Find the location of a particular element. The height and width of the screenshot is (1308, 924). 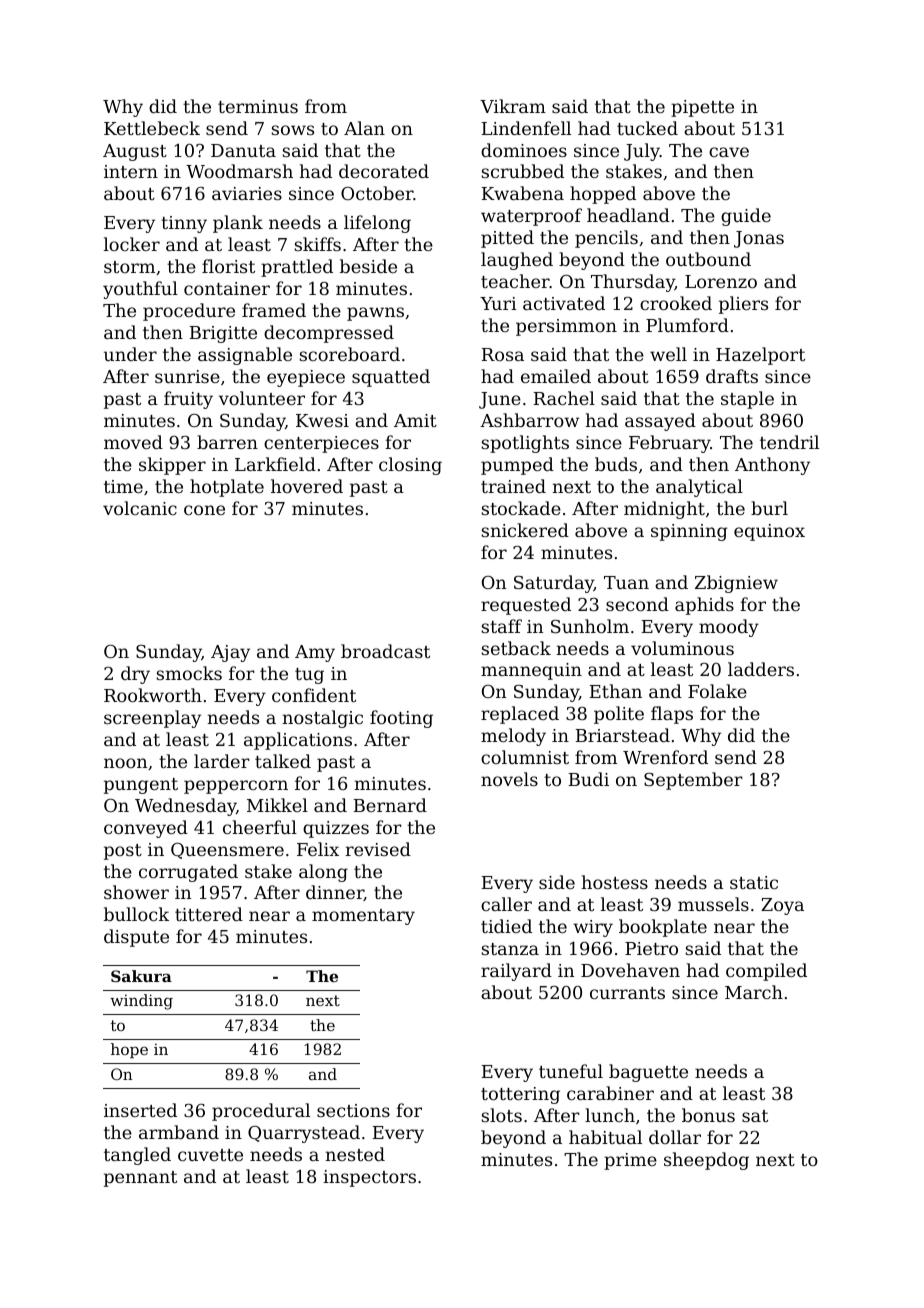

Alan is located at coordinates (364, 128).
